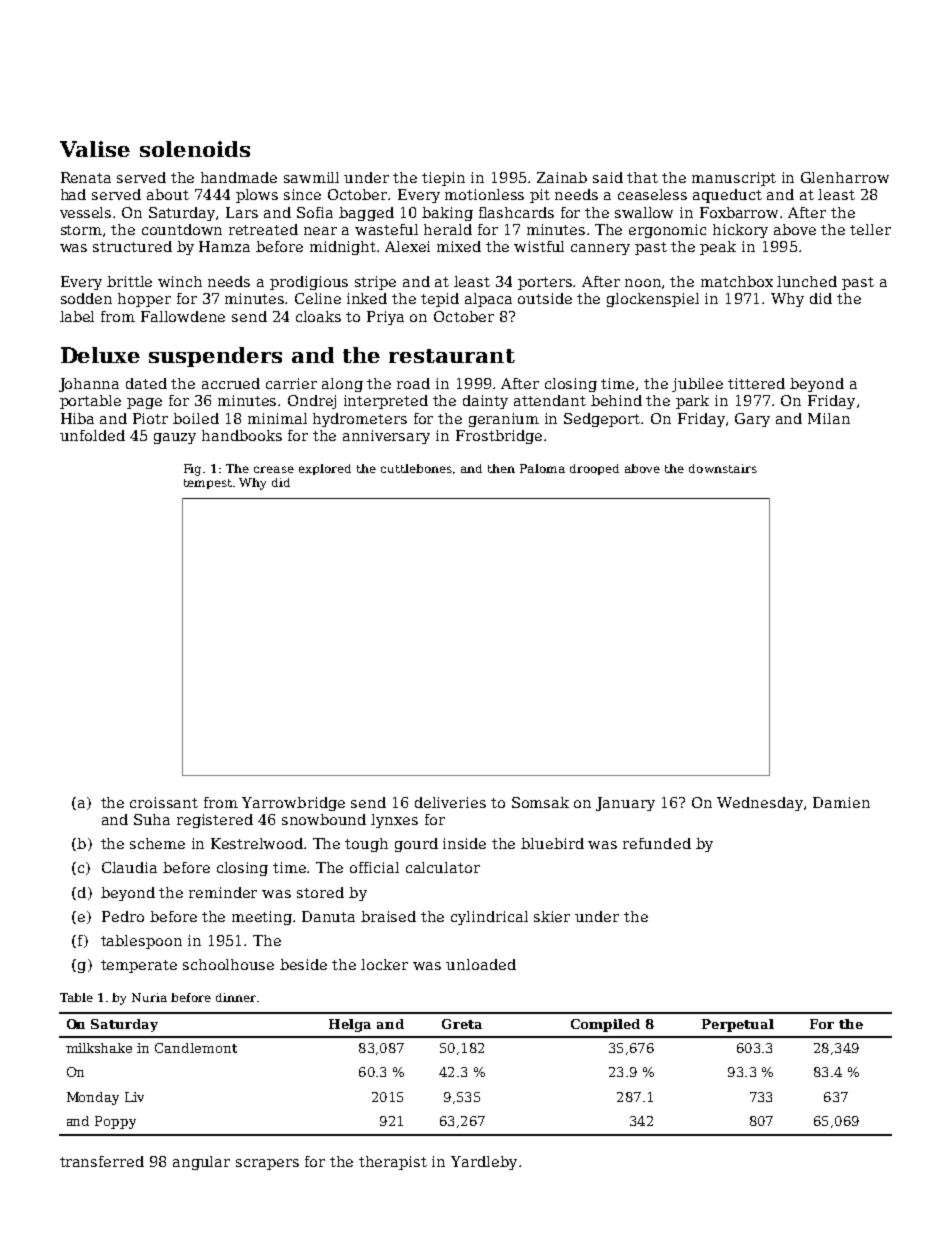 The width and height of the screenshot is (952, 1233). I want to click on Glenharrow, so click(845, 177).
